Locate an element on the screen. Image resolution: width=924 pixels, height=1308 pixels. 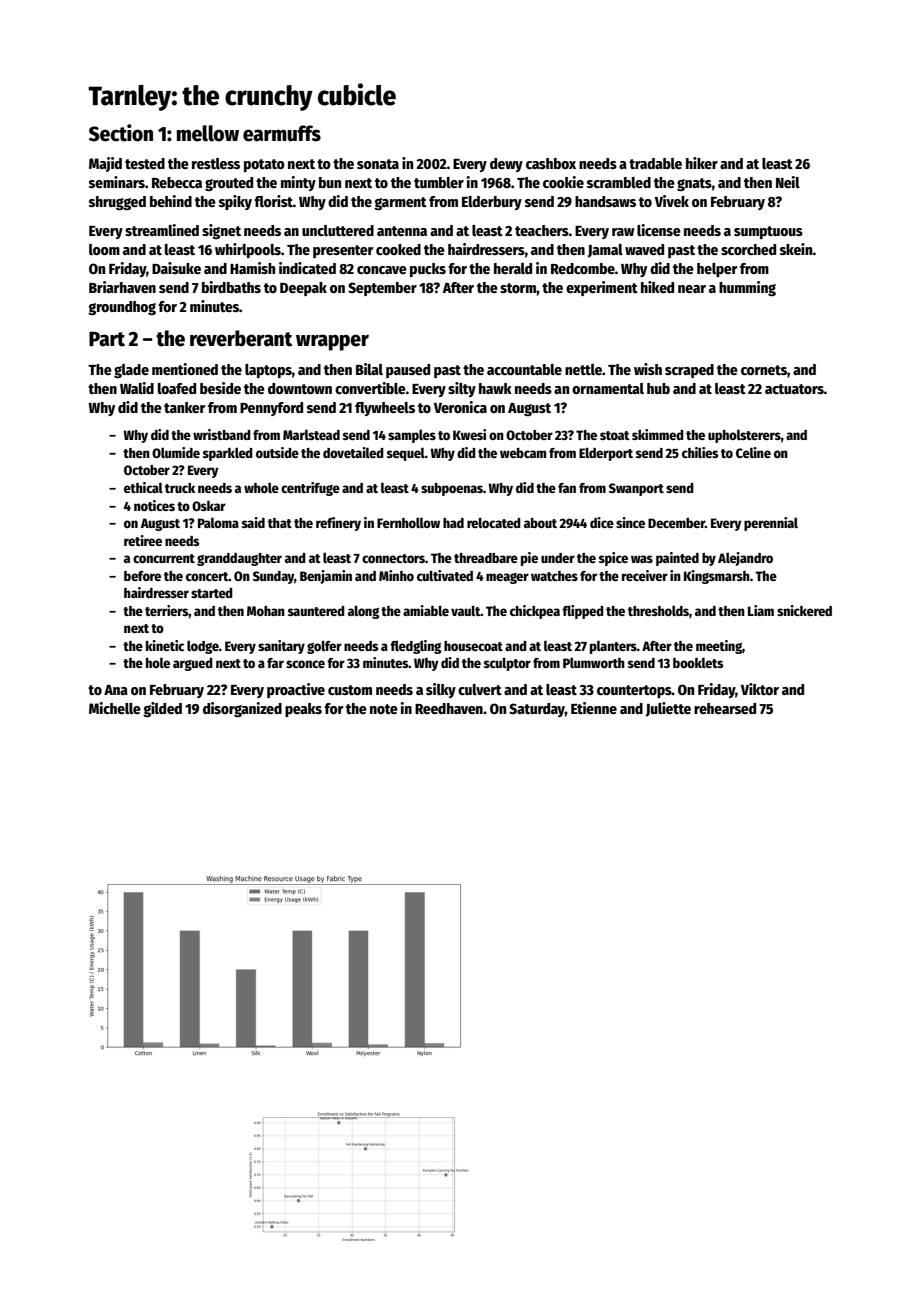
perennial is located at coordinates (771, 524).
